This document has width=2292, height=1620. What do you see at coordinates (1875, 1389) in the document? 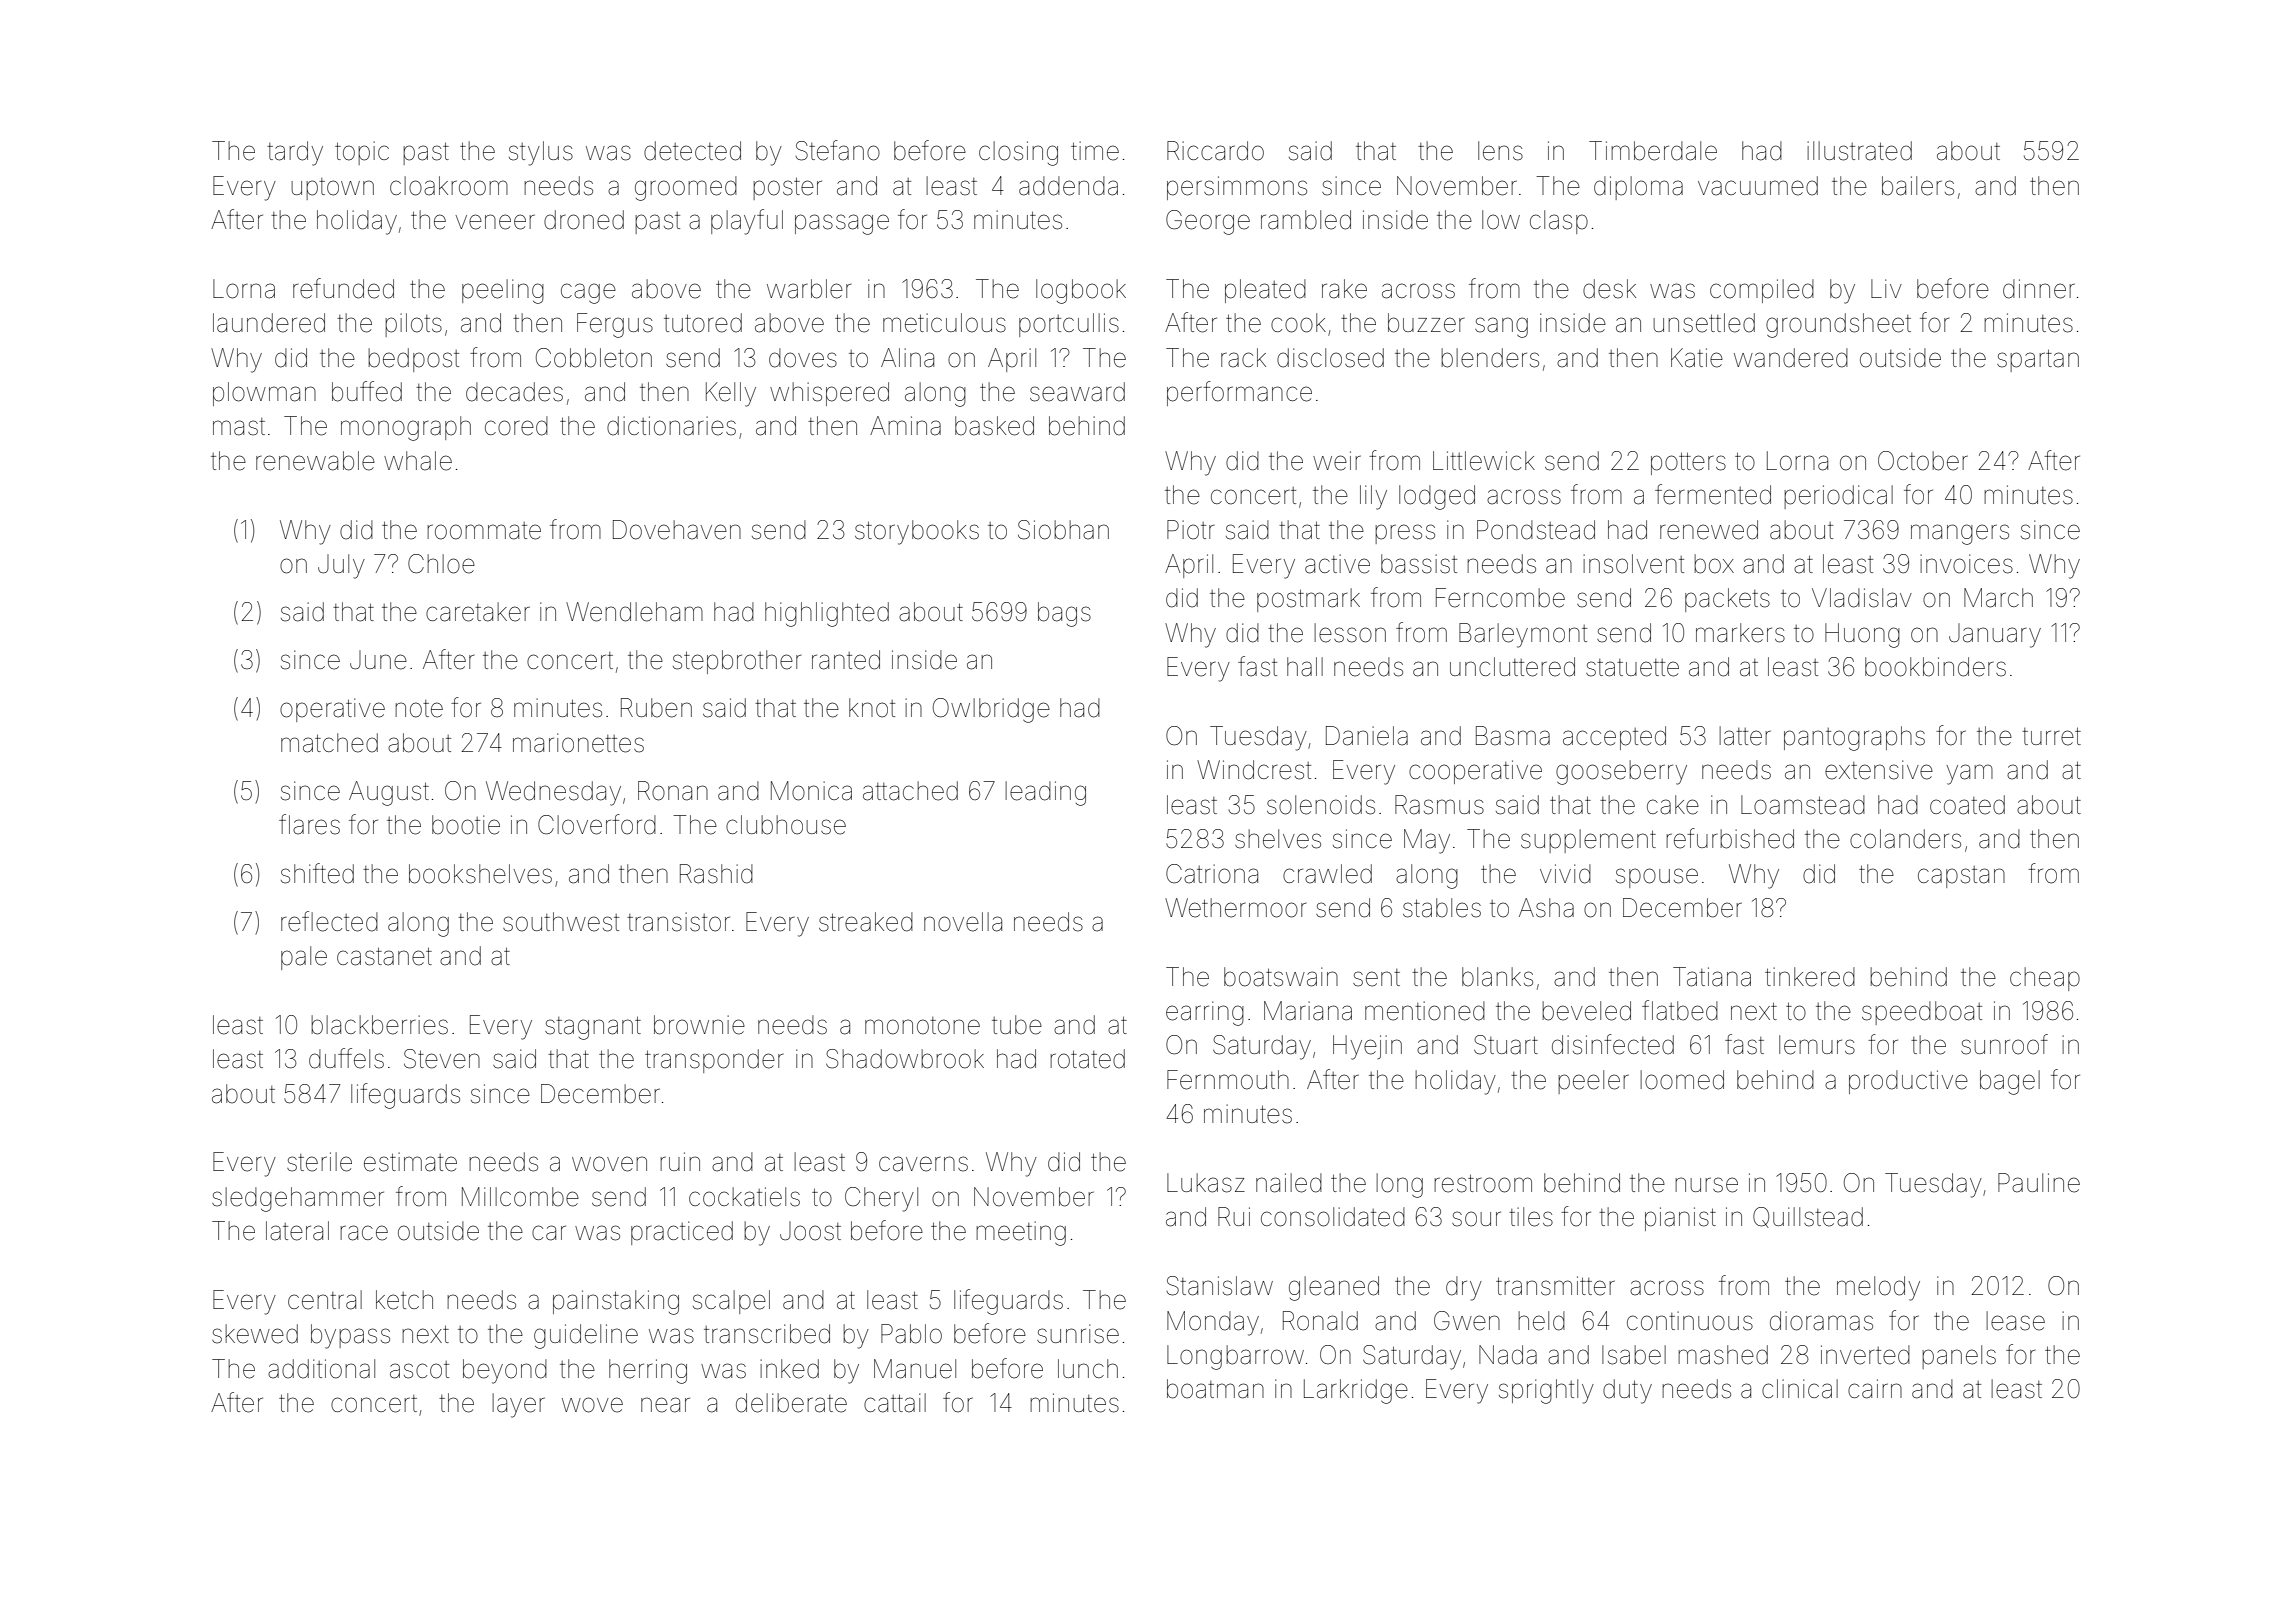
I see `cairn` at bounding box center [1875, 1389].
